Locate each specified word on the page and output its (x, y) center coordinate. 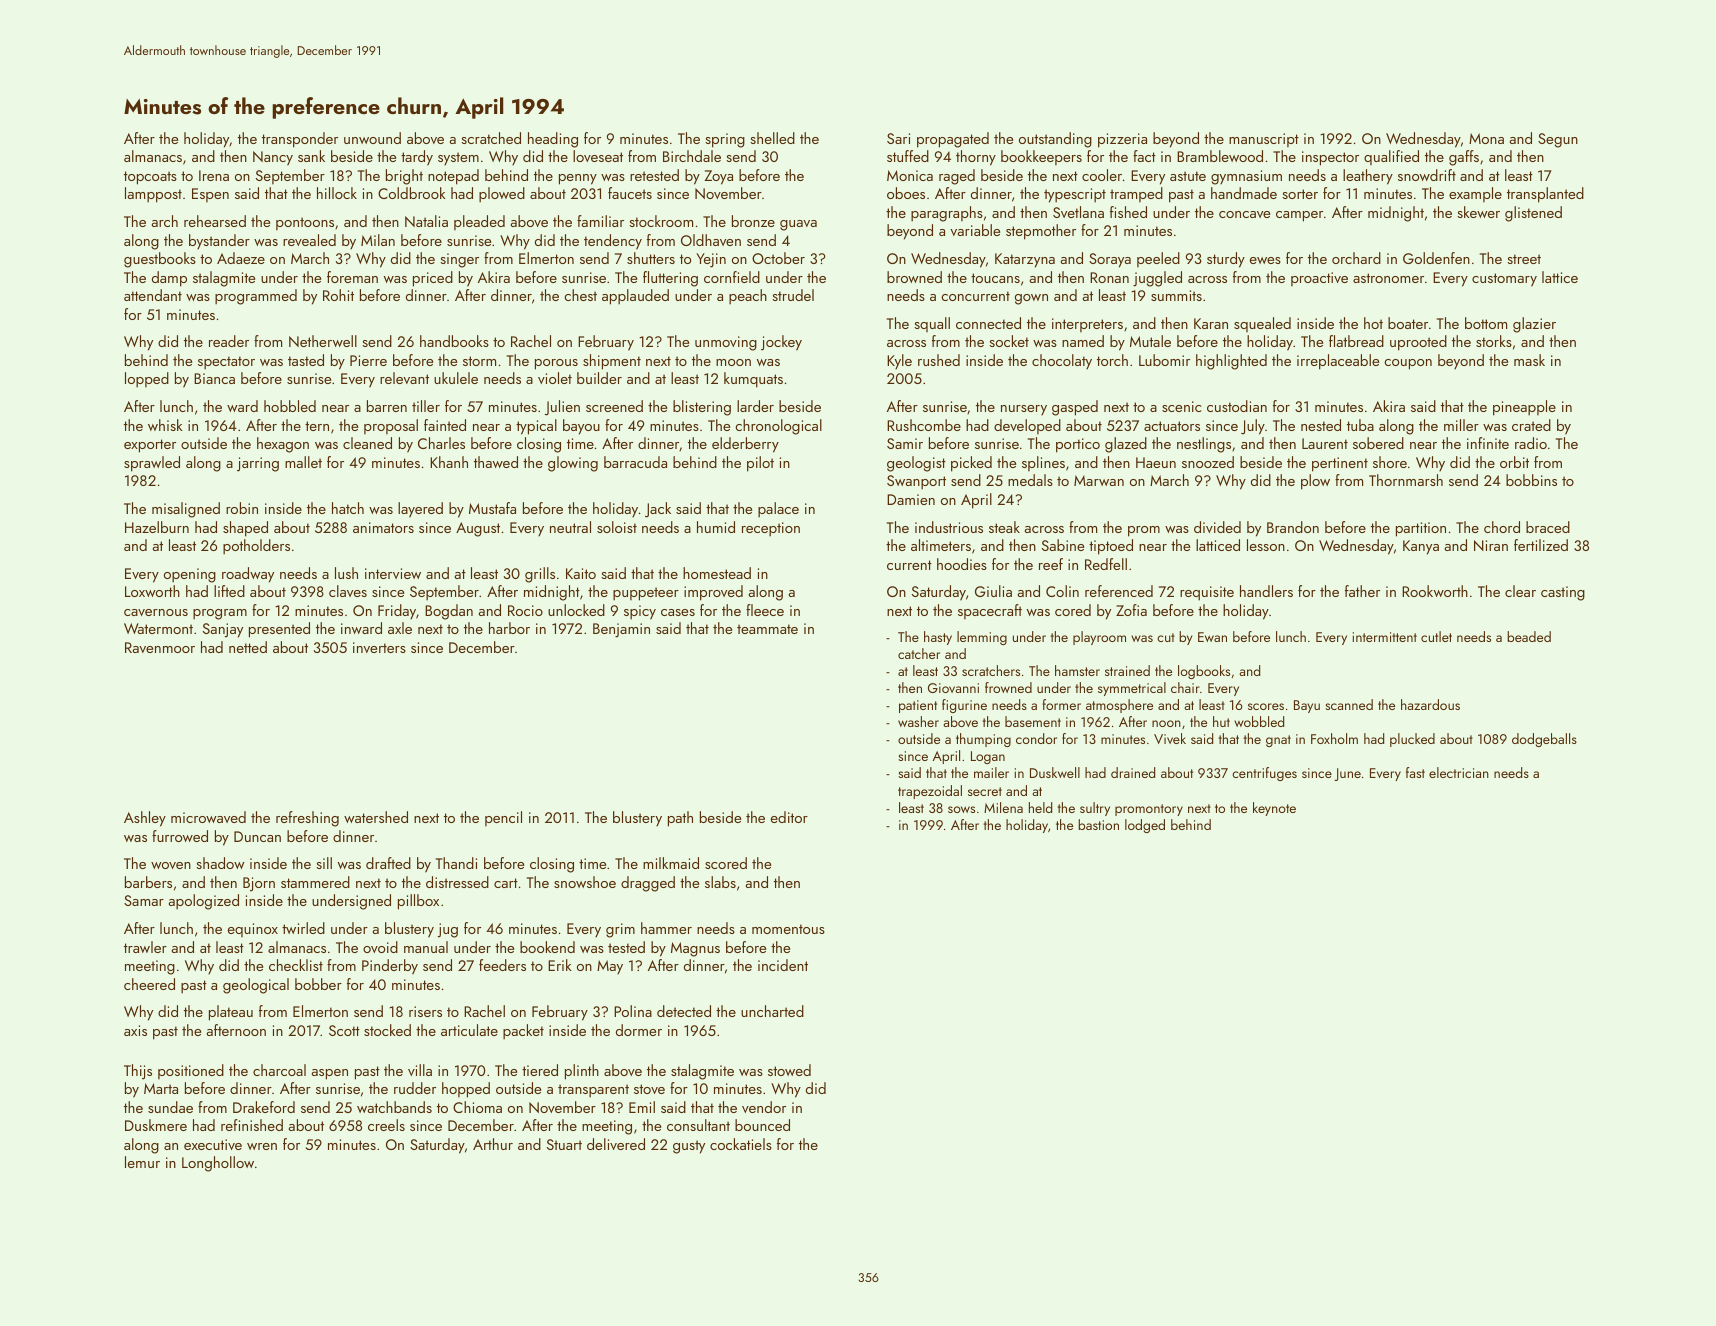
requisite (1207, 593)
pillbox (418, 902)
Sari (898, 138)
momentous (788, 929)
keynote (1274, 809)
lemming (982, 638)
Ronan (1109, 277)
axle (400, 628)
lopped (147, 380)
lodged (1145, 826)
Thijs (138, 1072)
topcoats (150, 178)
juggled (1157, 279)
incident (783, 965)
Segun (1558, 140)
